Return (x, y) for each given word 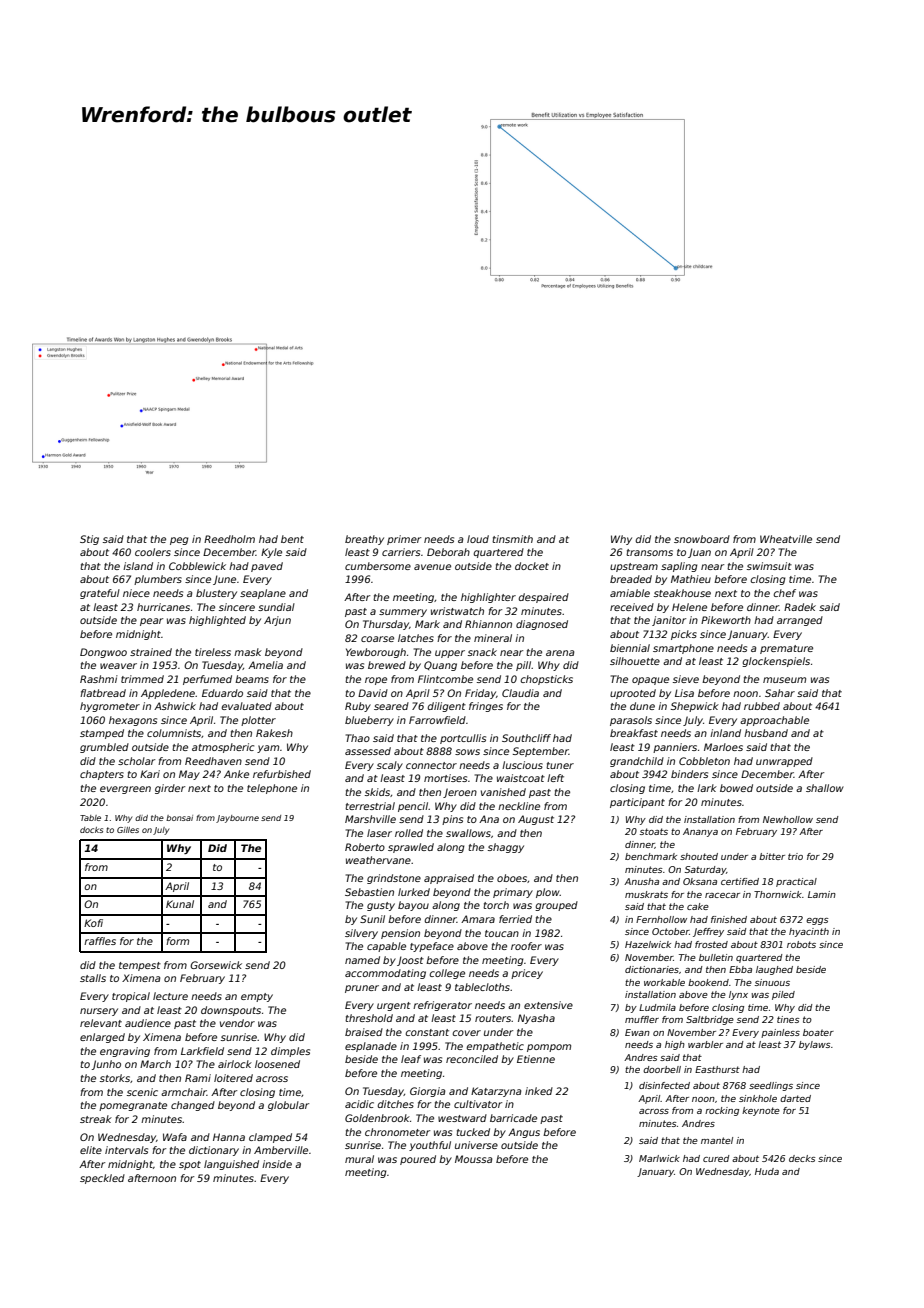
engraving (125, 1052)
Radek (800, 607)
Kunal (180, 904)
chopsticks (547, 680)
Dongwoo (103, 653)
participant (637, 803)
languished (231, 1165)
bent (292, 539)
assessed (368, 751)
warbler (705, 1044)
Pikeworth (726, 620)
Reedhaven (213, 761)
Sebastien (369, 892)
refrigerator (442, 1006)
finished (729, 919)
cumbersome (378, 566)
